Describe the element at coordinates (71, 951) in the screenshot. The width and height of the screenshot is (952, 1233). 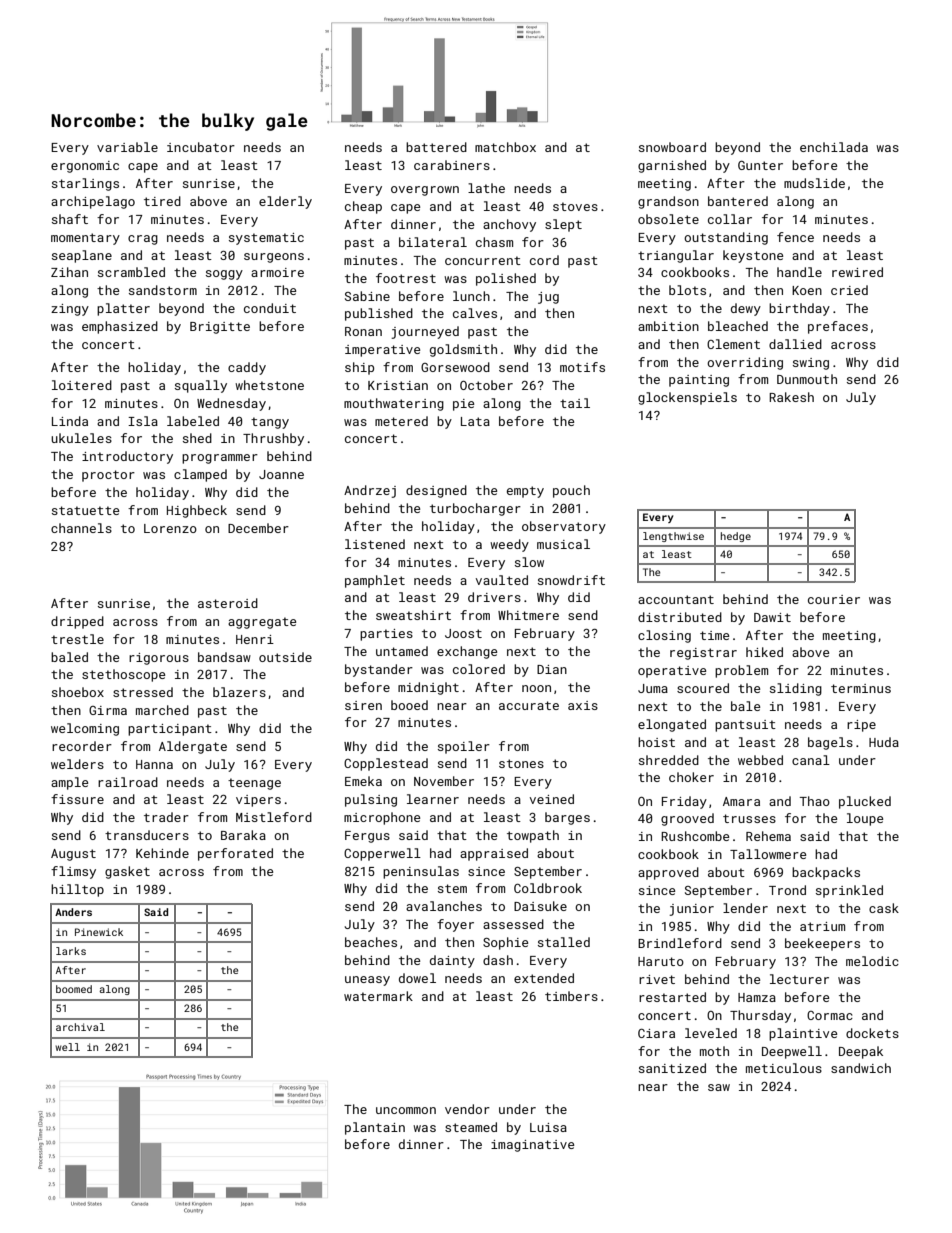
I see `larks` at that location.
